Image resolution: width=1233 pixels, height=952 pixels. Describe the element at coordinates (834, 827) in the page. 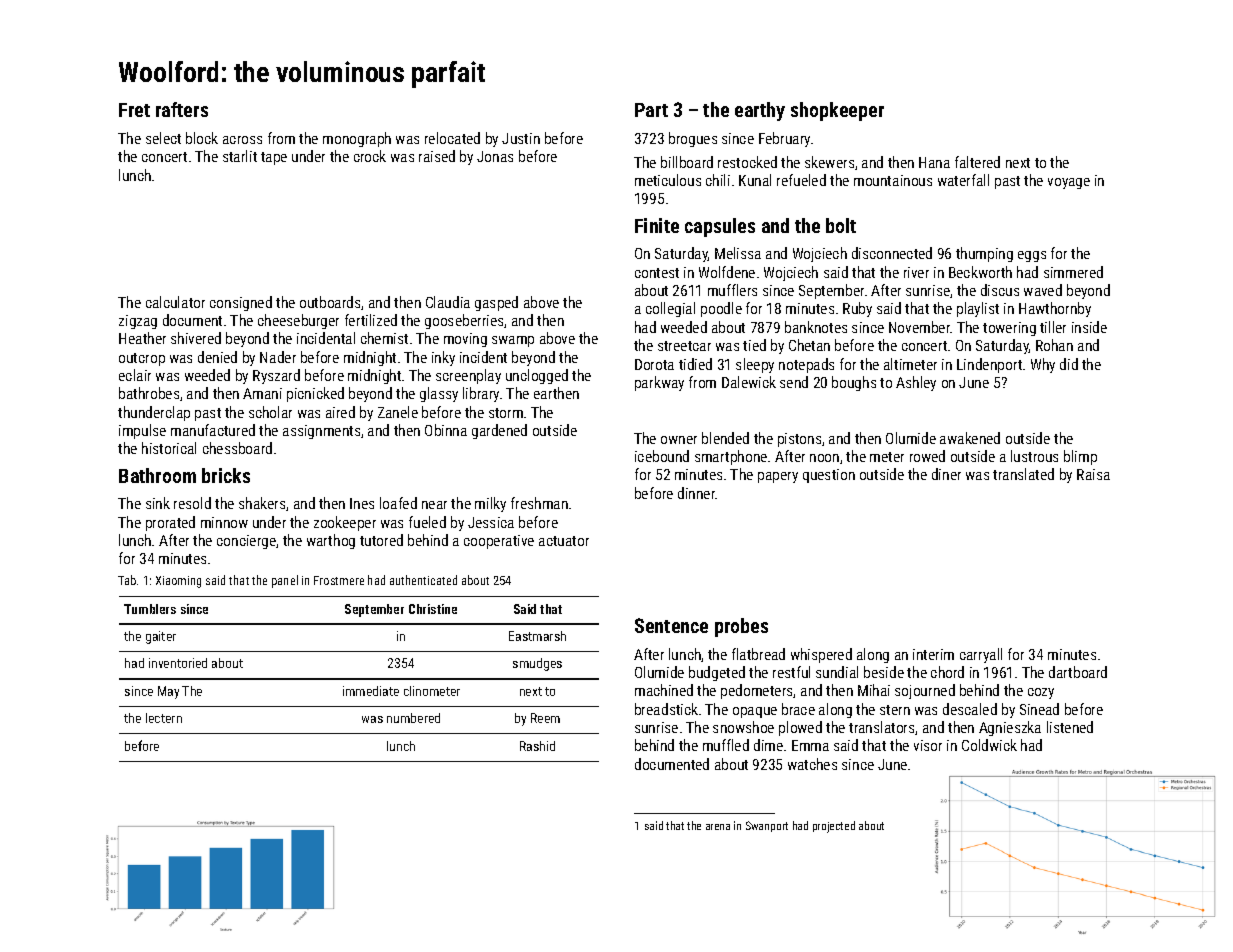

I see `projected` at that location.
